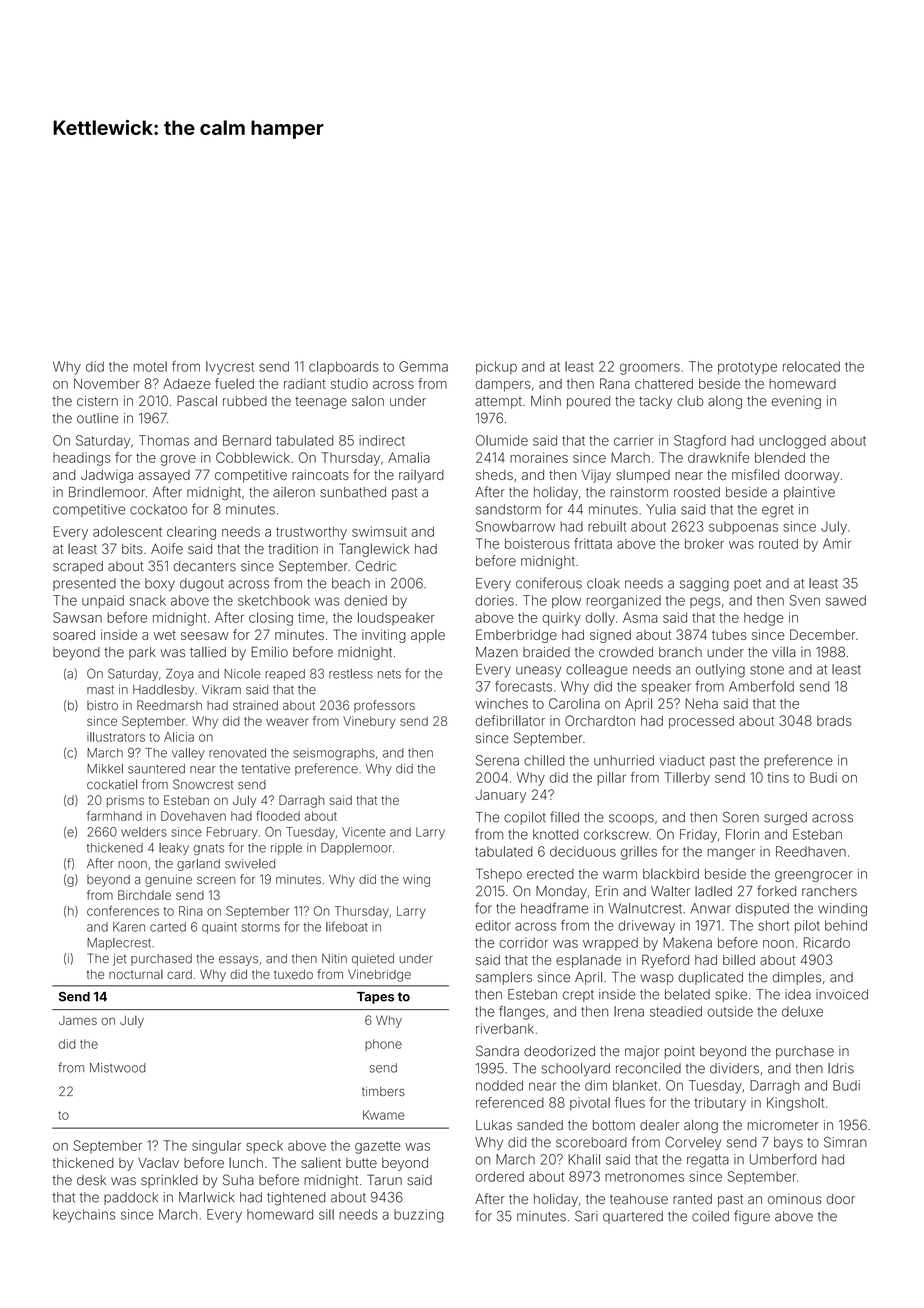 This screenshot has width=924, height=1308. What do you see at coordinates (208, 652) in the screenshot?
I see `tallied` at bounding box center [208, 652].
